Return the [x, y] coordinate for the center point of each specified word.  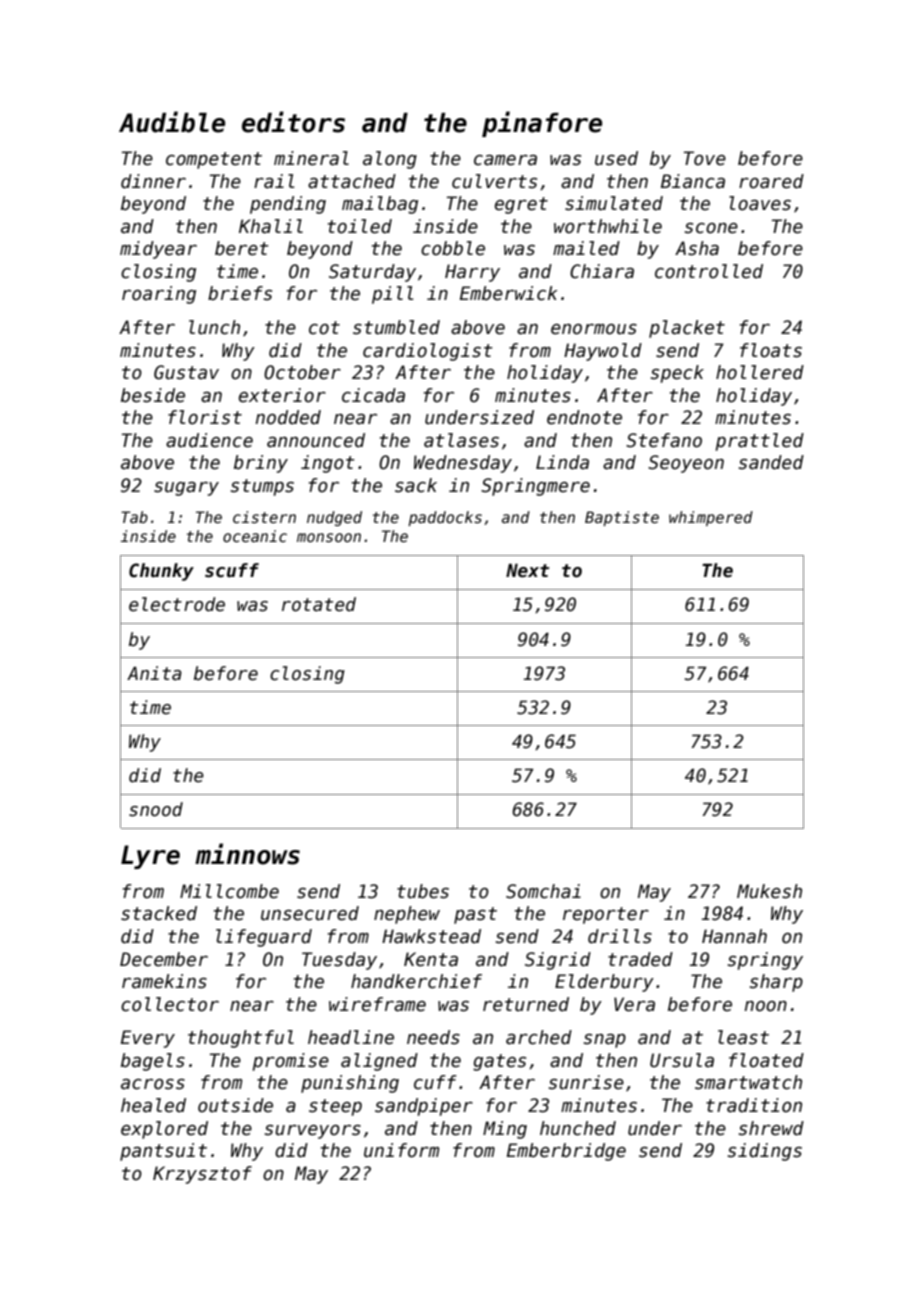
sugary [186, 489]
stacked [159, 913]
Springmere [535, 487]
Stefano [664, 440]
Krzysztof [202, 1175]
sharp [776, 983]
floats [771, 350]
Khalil [271, 226]
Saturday [372, 273]
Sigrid [558, 961]
